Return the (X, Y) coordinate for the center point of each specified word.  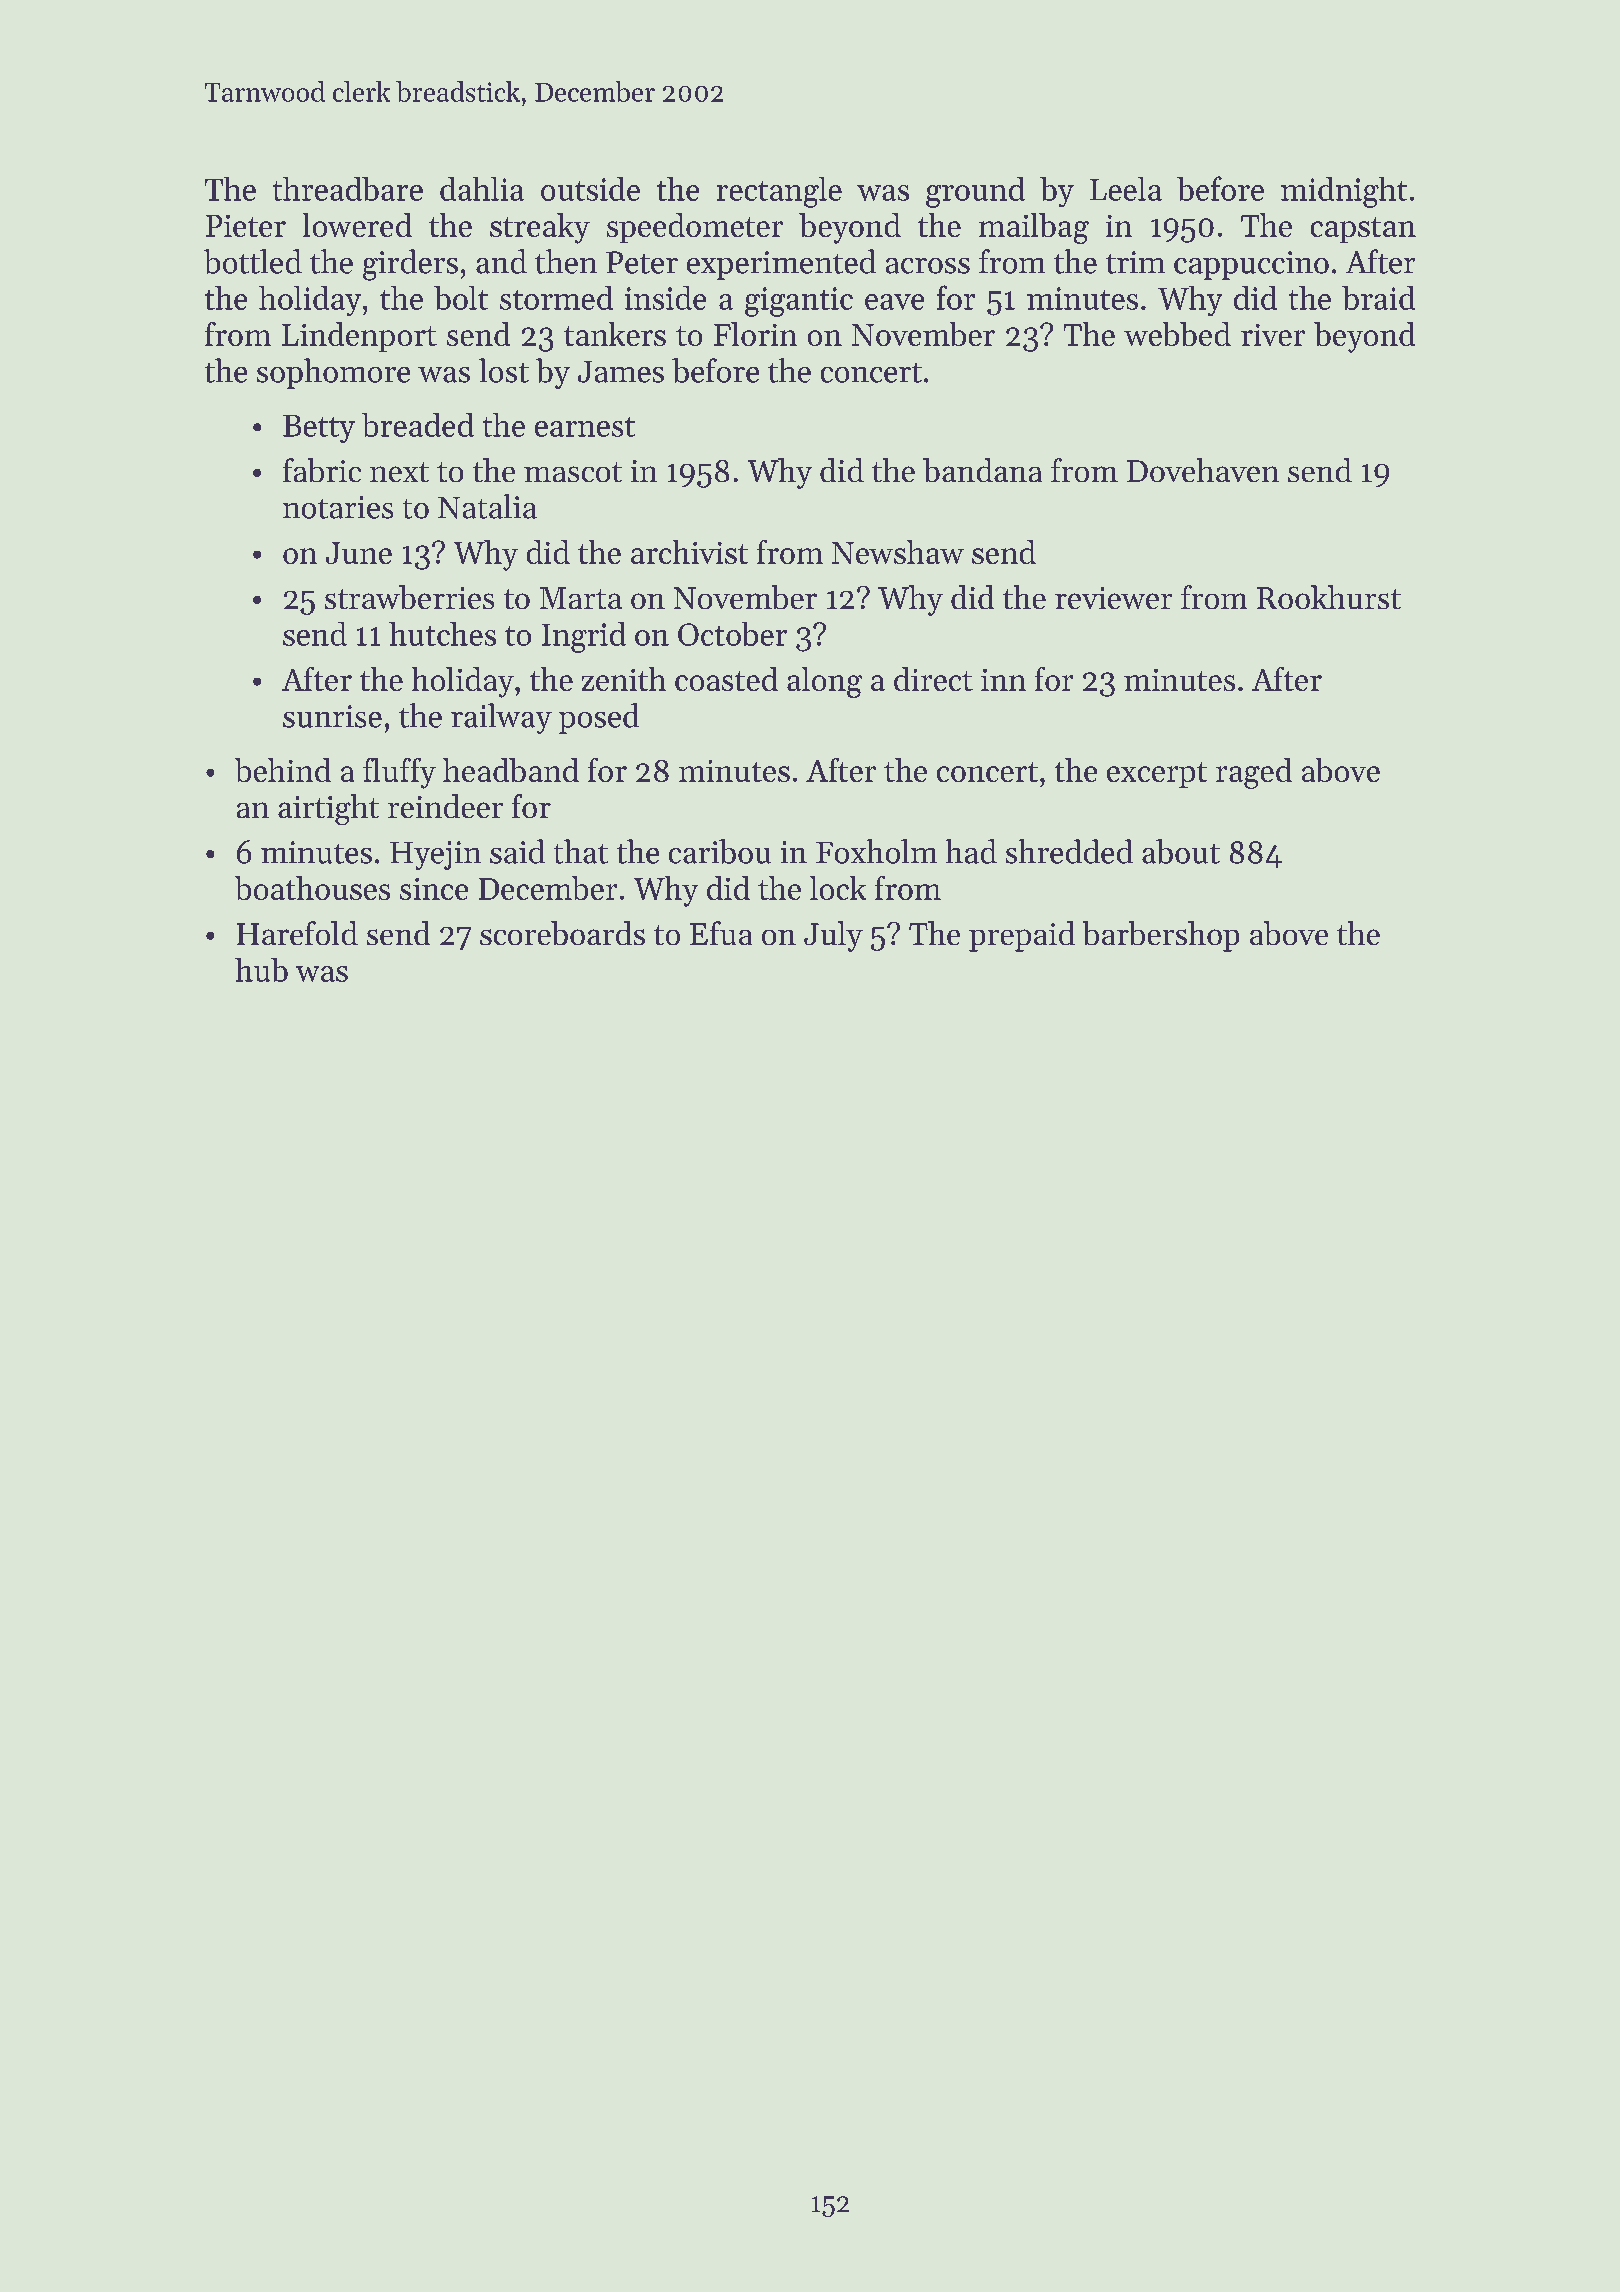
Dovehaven (1203, 470)
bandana (982, 470)
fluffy (399, 773)
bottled (253, 261)
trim (1135, 262)
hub (261, 970)
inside (665, 298)
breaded (418, 425)
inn (1003, 680)
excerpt (1157, 775)
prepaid (1022, 936)
